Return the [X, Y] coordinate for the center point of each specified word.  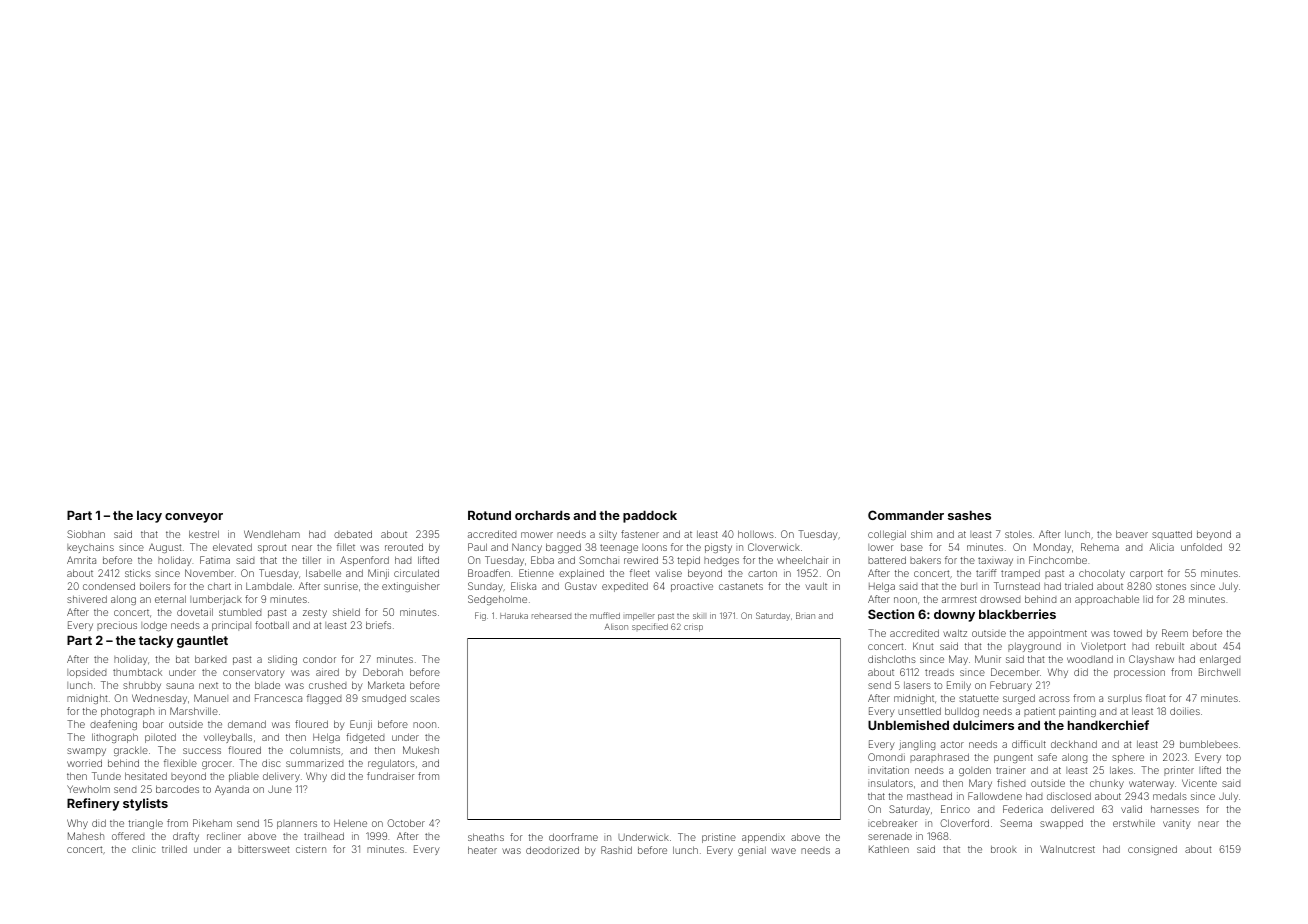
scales [425, 698]
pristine [719, 838]
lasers [917, 685]
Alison [616, 627]
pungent [1013, 758]
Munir [988, 659]
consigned [1152, 850]
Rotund [489, 515]
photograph [127, 712]
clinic [144, 849]
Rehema [1100, 547]
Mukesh [421, 750]
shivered [87, 599]
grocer [217, 765]
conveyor [194, 518]
